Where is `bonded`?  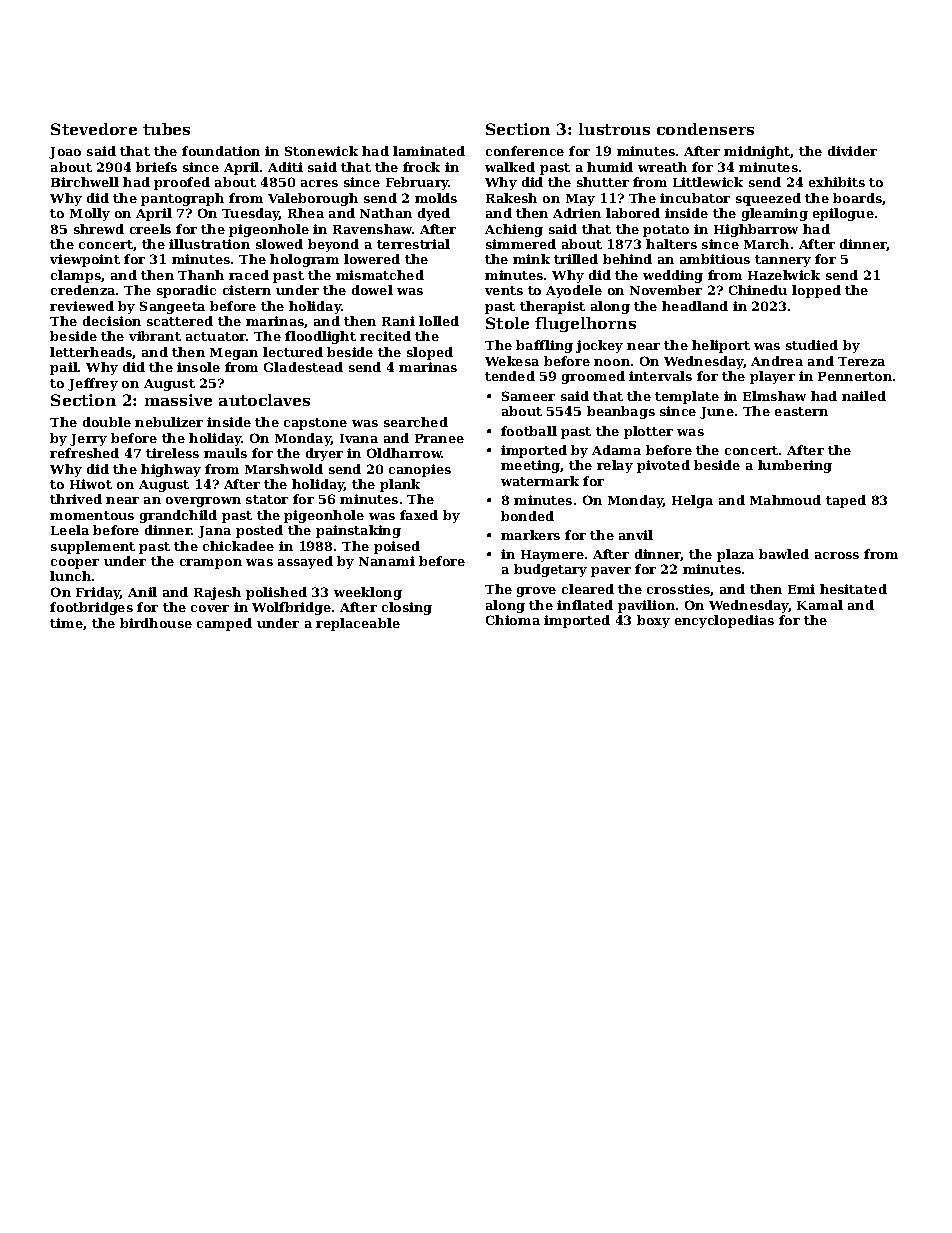 bonded is located at coordinates (527, 516).
